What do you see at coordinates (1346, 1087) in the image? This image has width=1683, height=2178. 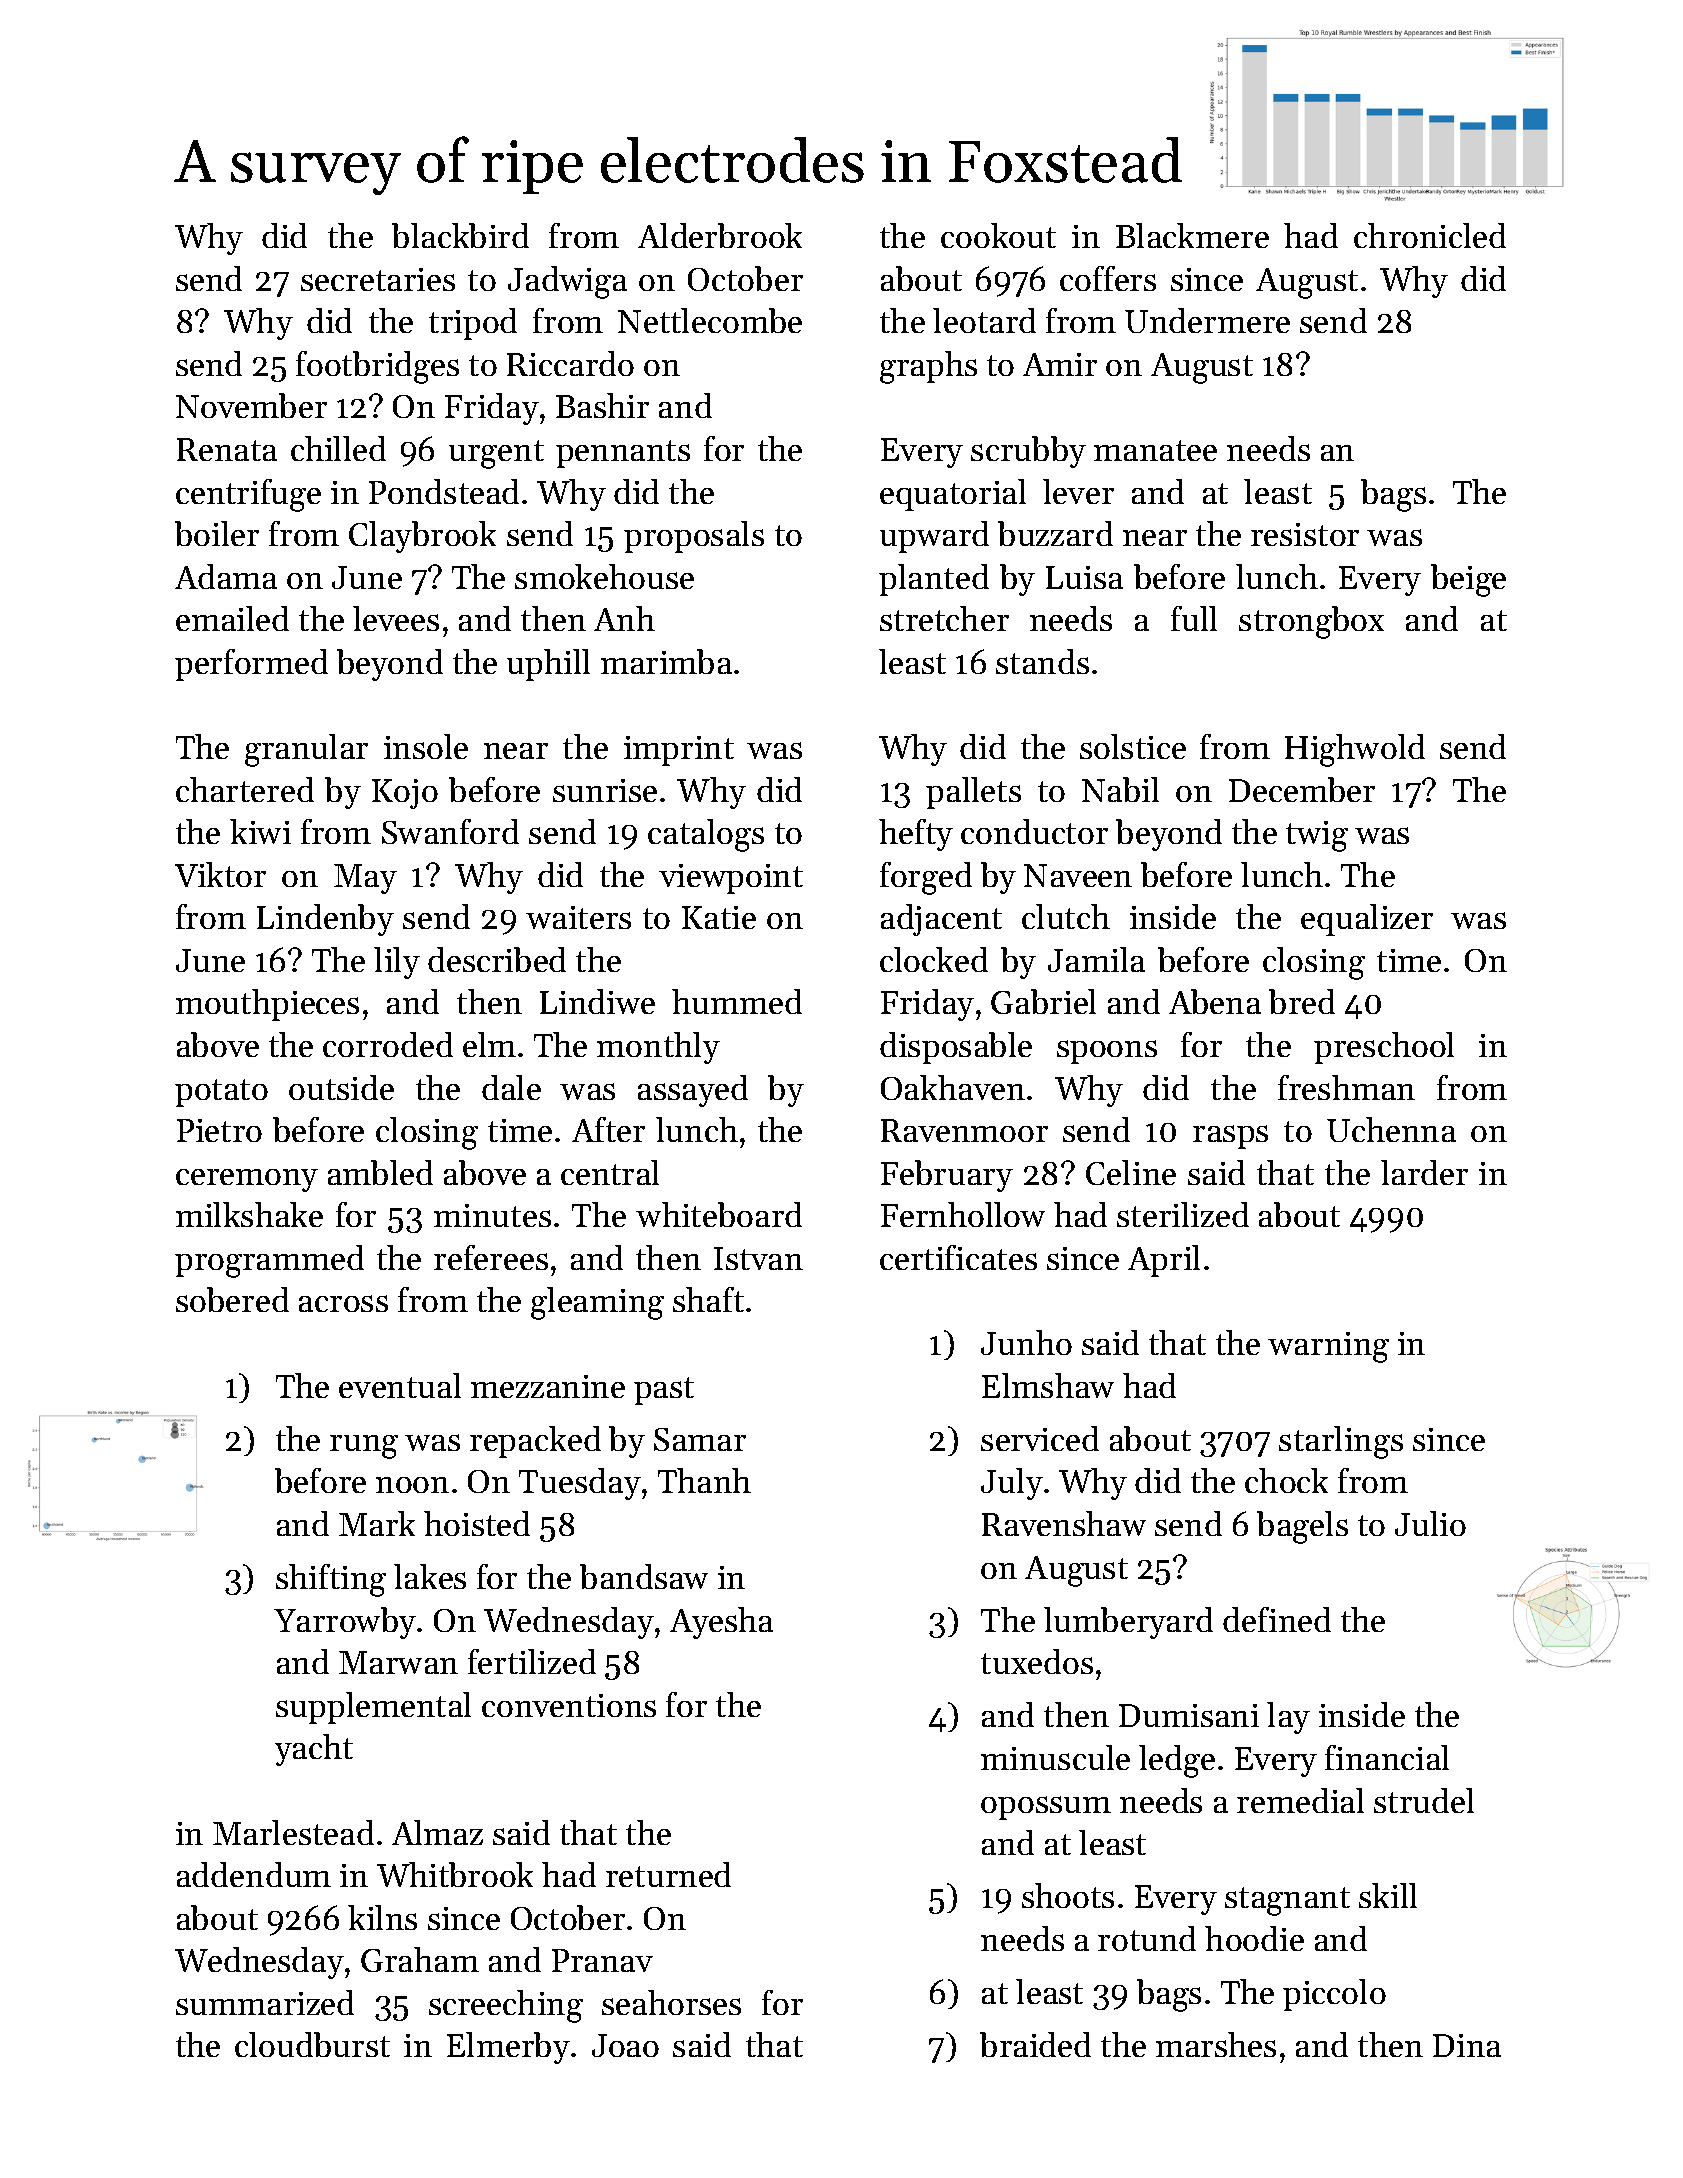 I see `freshman` at bounding box center [1346, 1087].
